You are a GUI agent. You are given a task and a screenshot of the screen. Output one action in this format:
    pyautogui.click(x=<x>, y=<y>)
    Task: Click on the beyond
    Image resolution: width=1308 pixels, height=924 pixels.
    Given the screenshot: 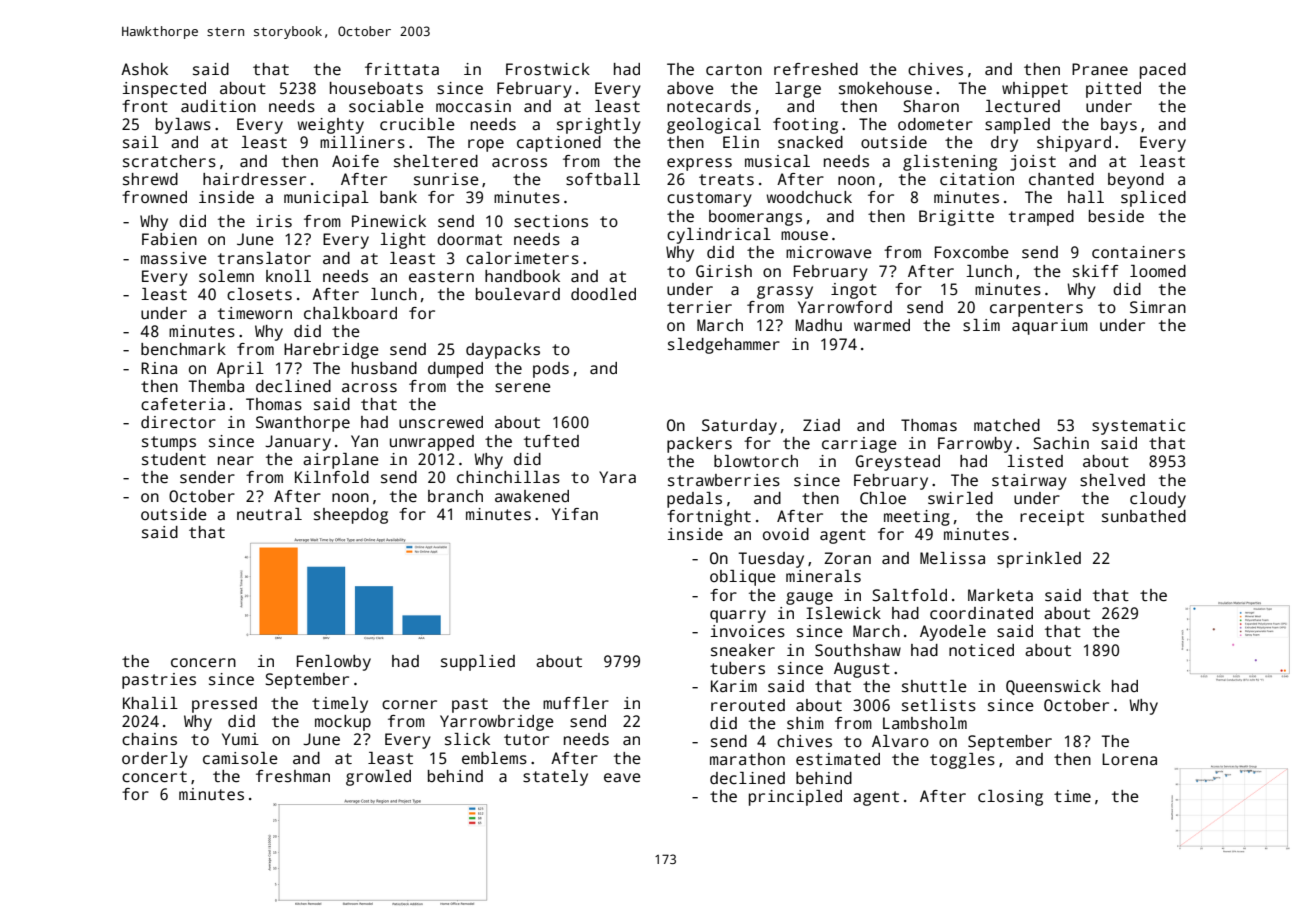 What is the action you would take?
    pyautogui.click(x=1136, y=181)
